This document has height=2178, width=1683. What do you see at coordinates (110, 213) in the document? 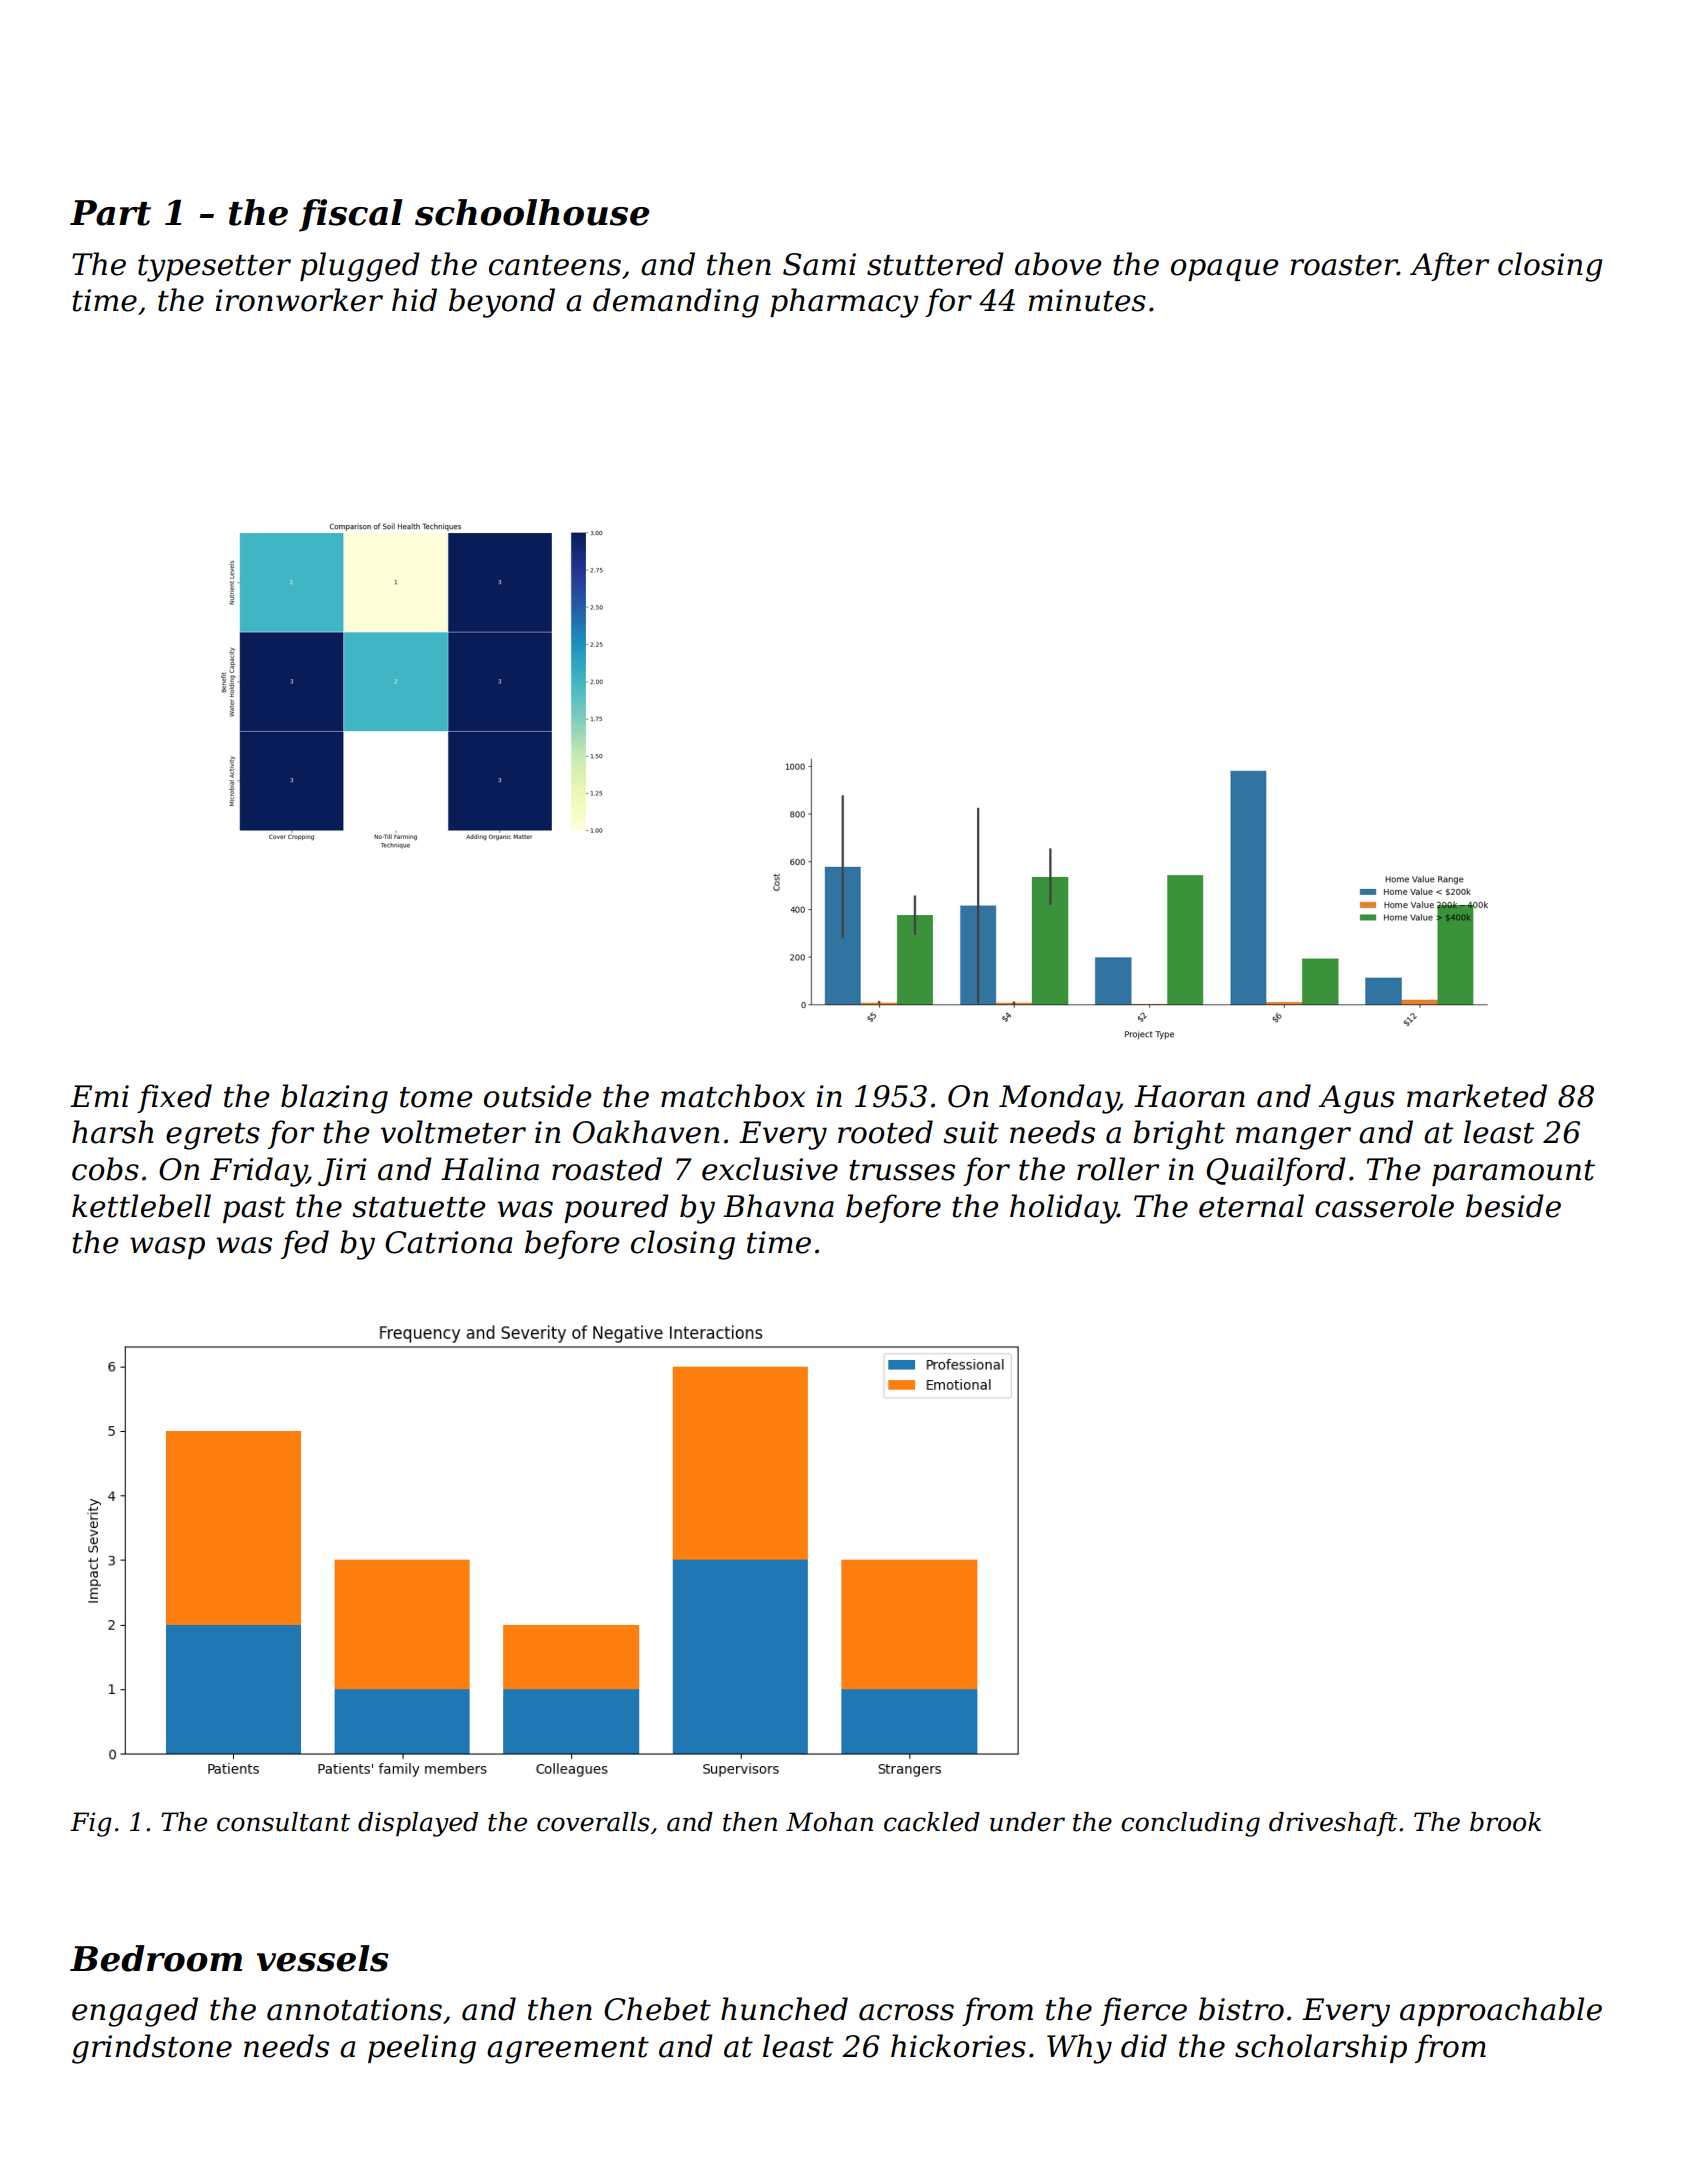
I see `Part` at bounding box center [110, 213].
